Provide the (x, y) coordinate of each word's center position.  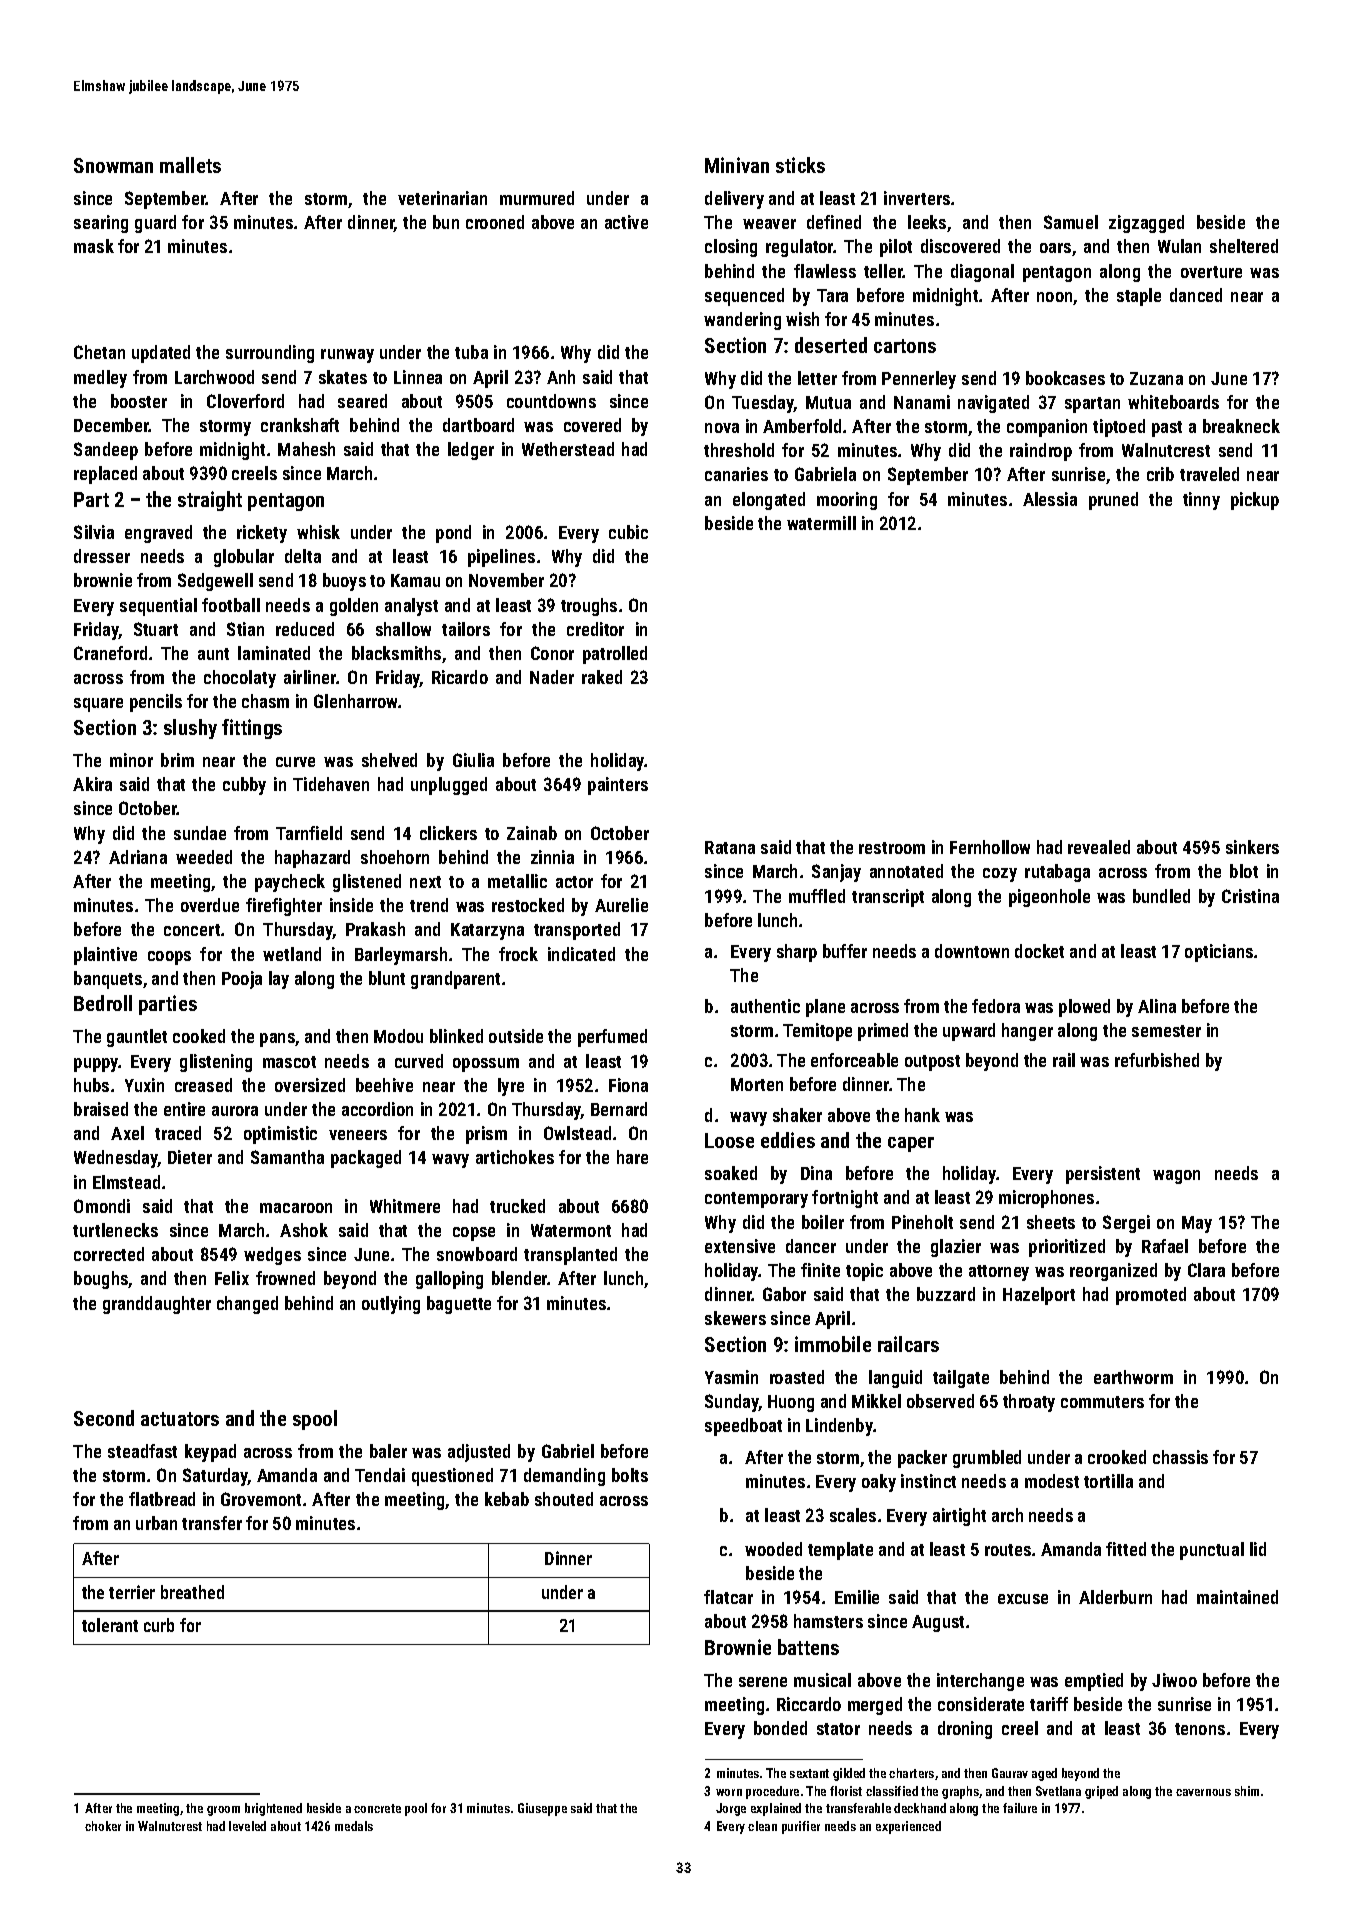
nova (722, 428)
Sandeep (106, 451)
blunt (387, 978)
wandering (742, 321)
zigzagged (1146, 224)
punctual (1212, 1551)
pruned (1113, 501)
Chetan (99, 352)
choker (103, 1826)
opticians (1219, 953)
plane (825, 1008)
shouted (564, 1499)
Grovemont (261, 1499)
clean (762, 1826)
